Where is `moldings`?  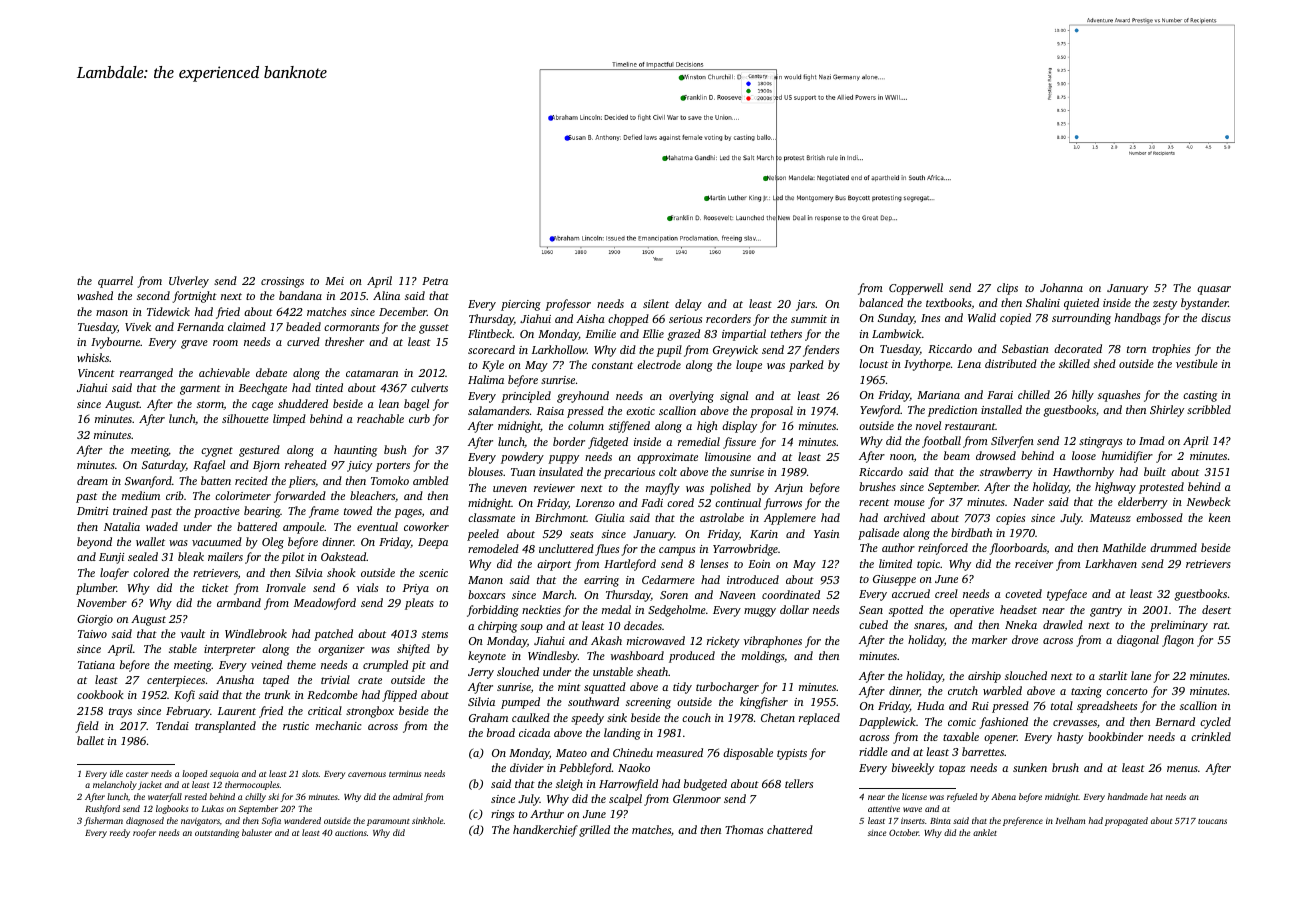
moldings is located at coordinates (763, 657).
